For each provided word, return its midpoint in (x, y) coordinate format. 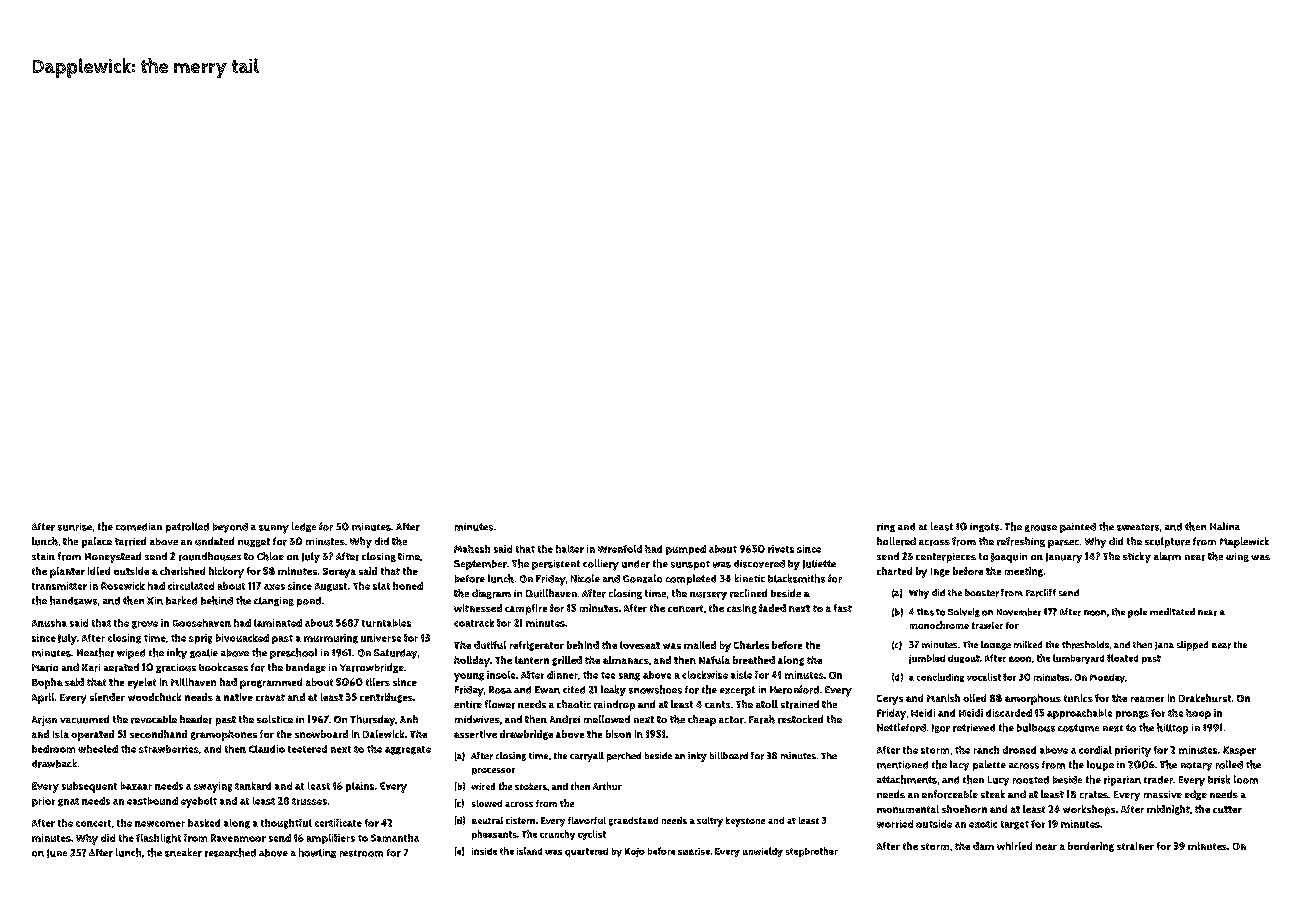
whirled (1014, 846)
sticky (1137, 557)
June (57, 853)
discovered (759, 564)
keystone (745, 822)
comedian (139, 527)
